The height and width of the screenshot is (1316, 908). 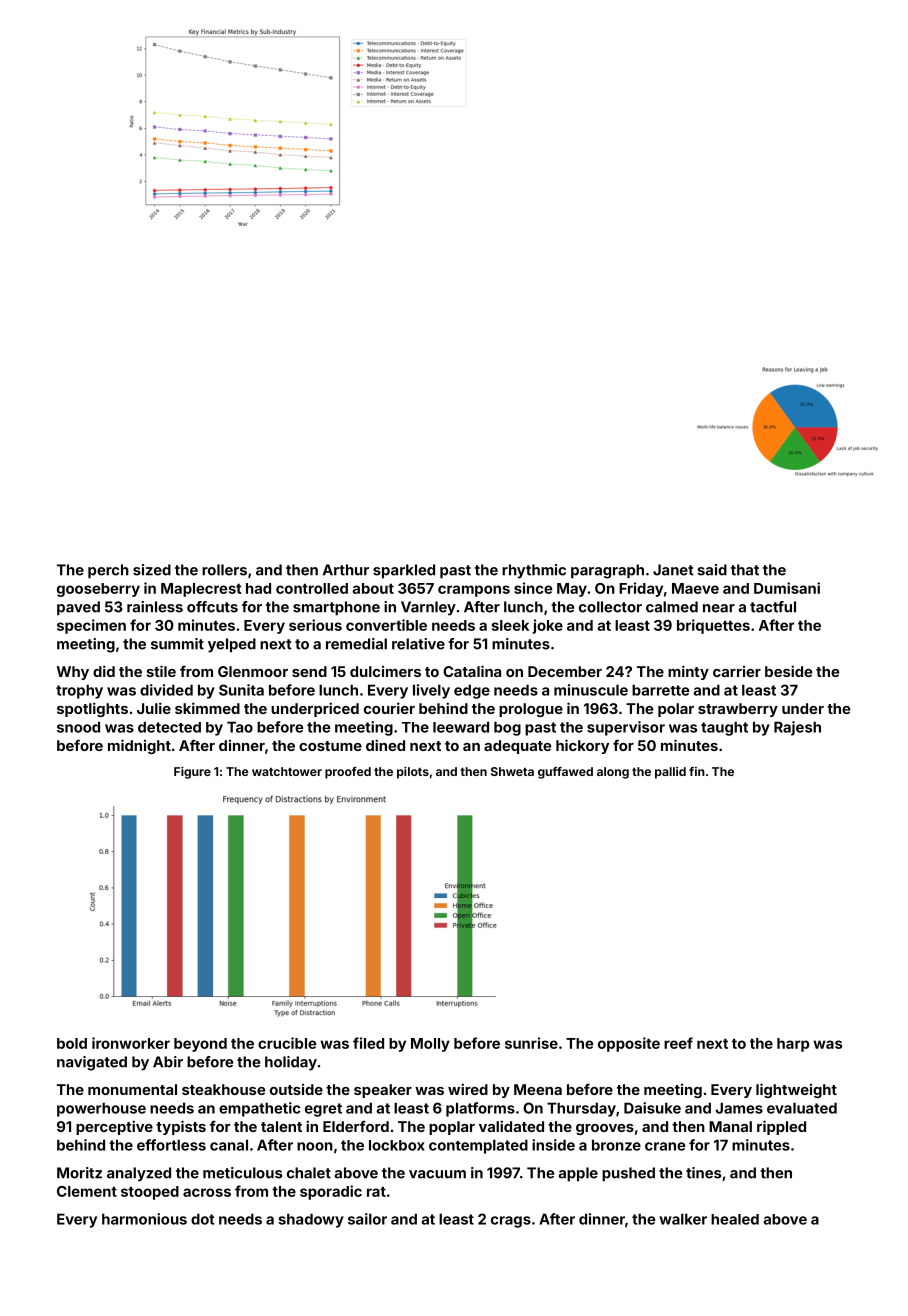 What do you see at coordinates (534, 571) in the screenshot?
I see `rhythmic` at bounding box center [534, 571].
